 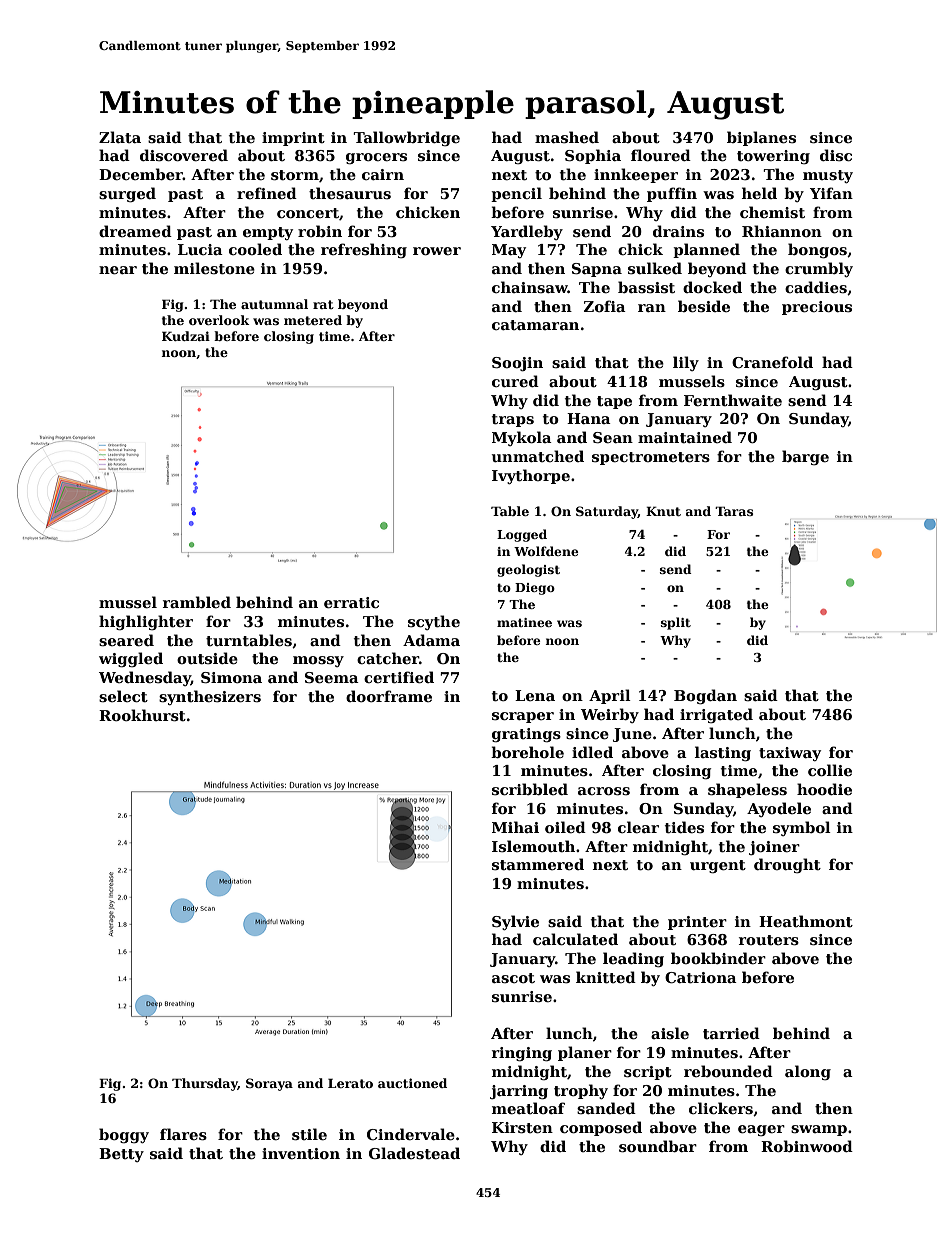 What do you see at coordinates (313, 320) in the screenshot?
I see `metered` at bounding box center [313, 320].
